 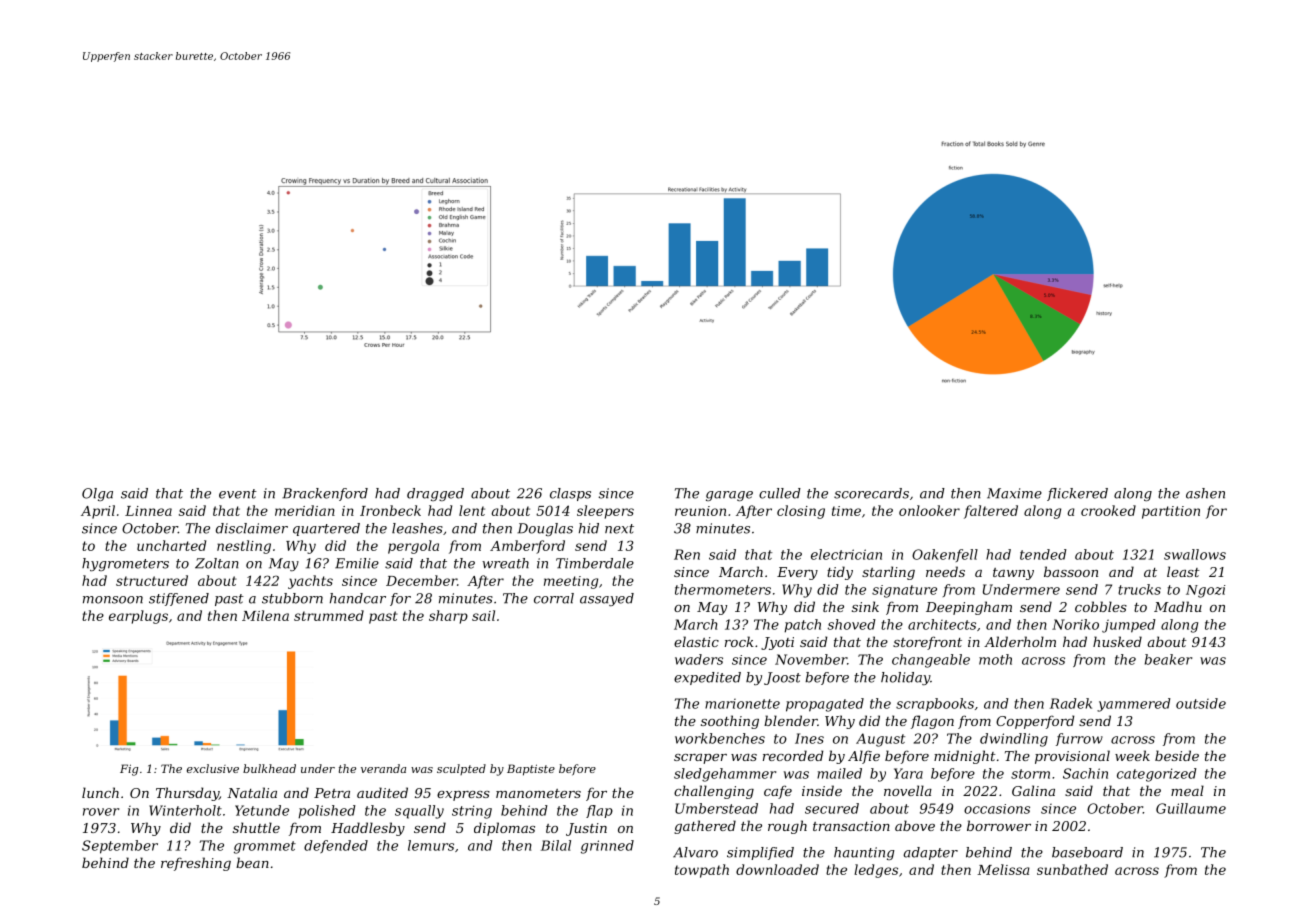 I want to click on soothing, so click(x=730, y=722).
